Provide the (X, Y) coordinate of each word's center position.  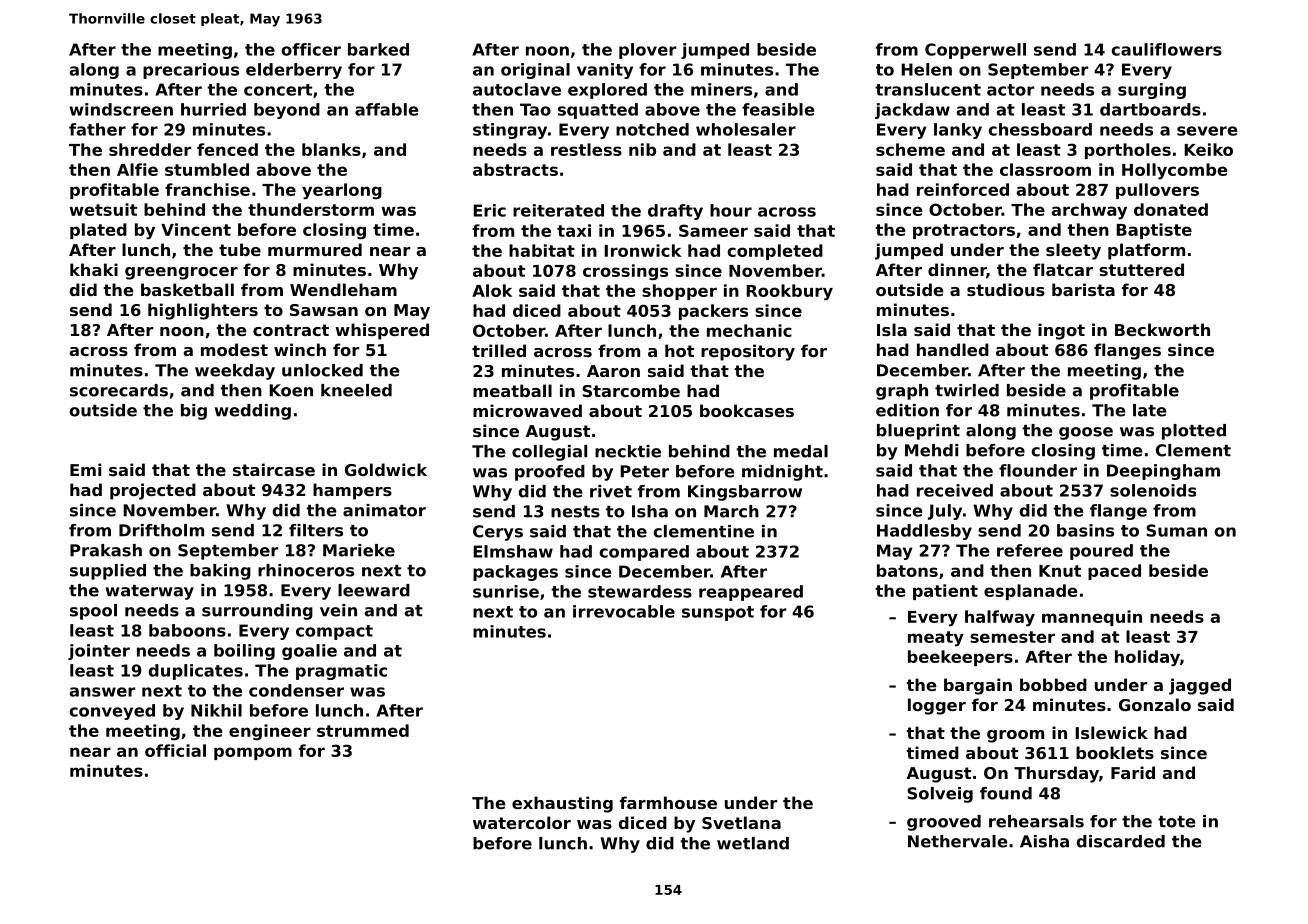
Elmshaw (513, 551)
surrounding (257, 612)
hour (731, 210)
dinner (957, 271)
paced (1114, 572)
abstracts (515, 169)
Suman (1176, 530)
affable (386, 109)
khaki (94, 269)
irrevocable (624, 611)
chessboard (1040, 129)
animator (384, 510)
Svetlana (741, 822)
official (175, 750)
